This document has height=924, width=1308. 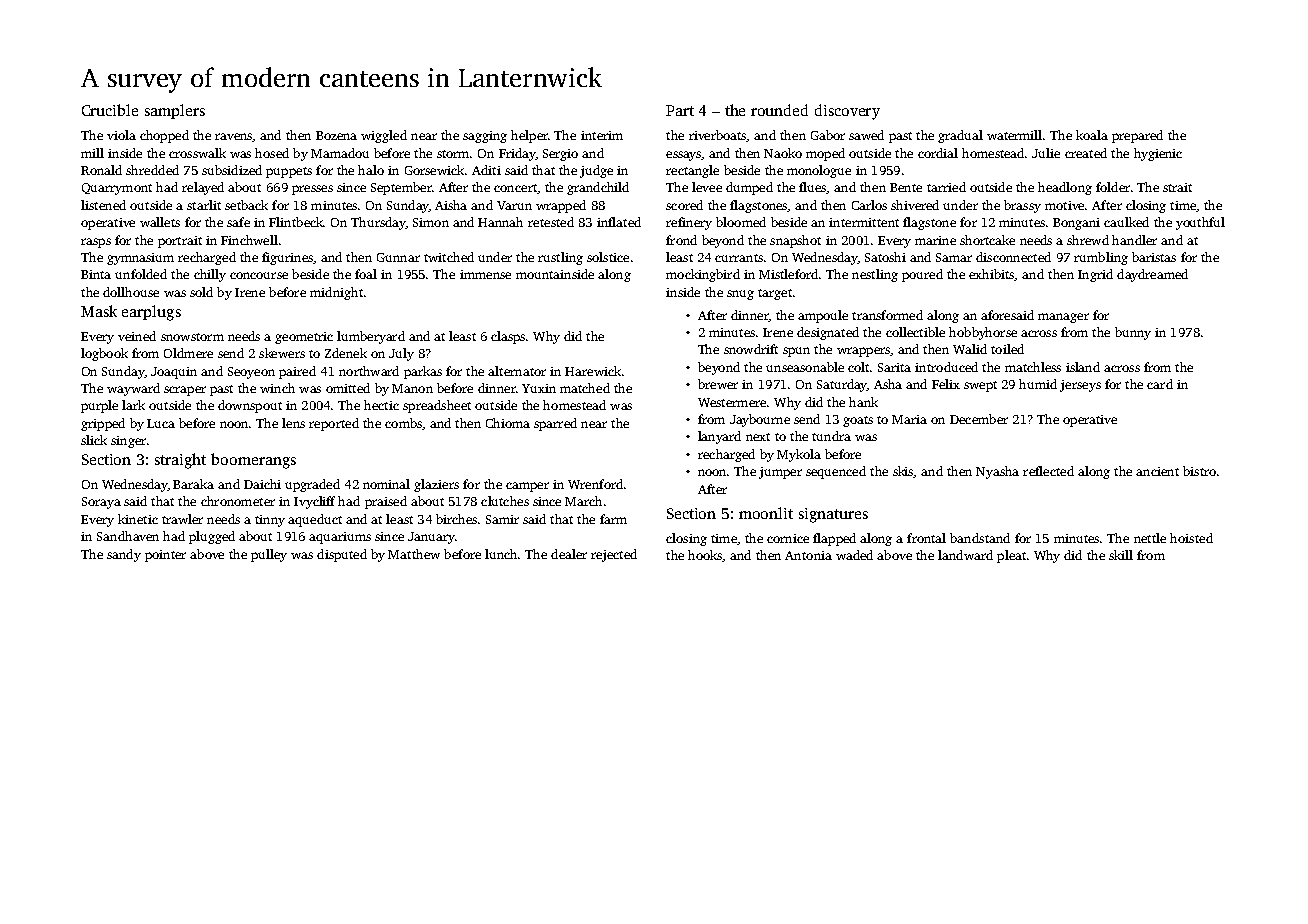 What do you see at coordinates (555, 424) in the document?
I see `sparred` at bounding box center [555, 424].
